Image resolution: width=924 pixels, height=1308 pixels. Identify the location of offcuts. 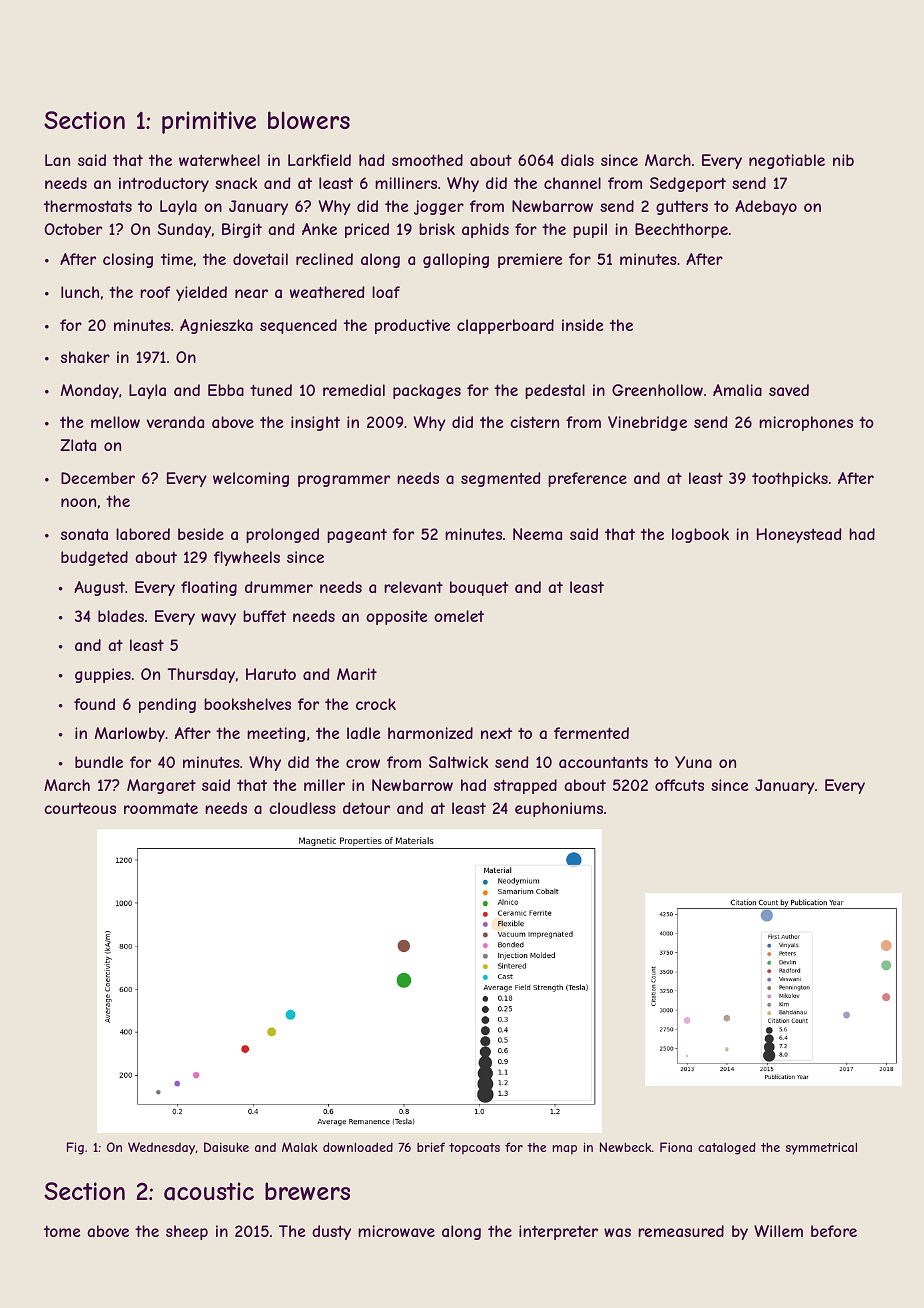
(679, 785).
